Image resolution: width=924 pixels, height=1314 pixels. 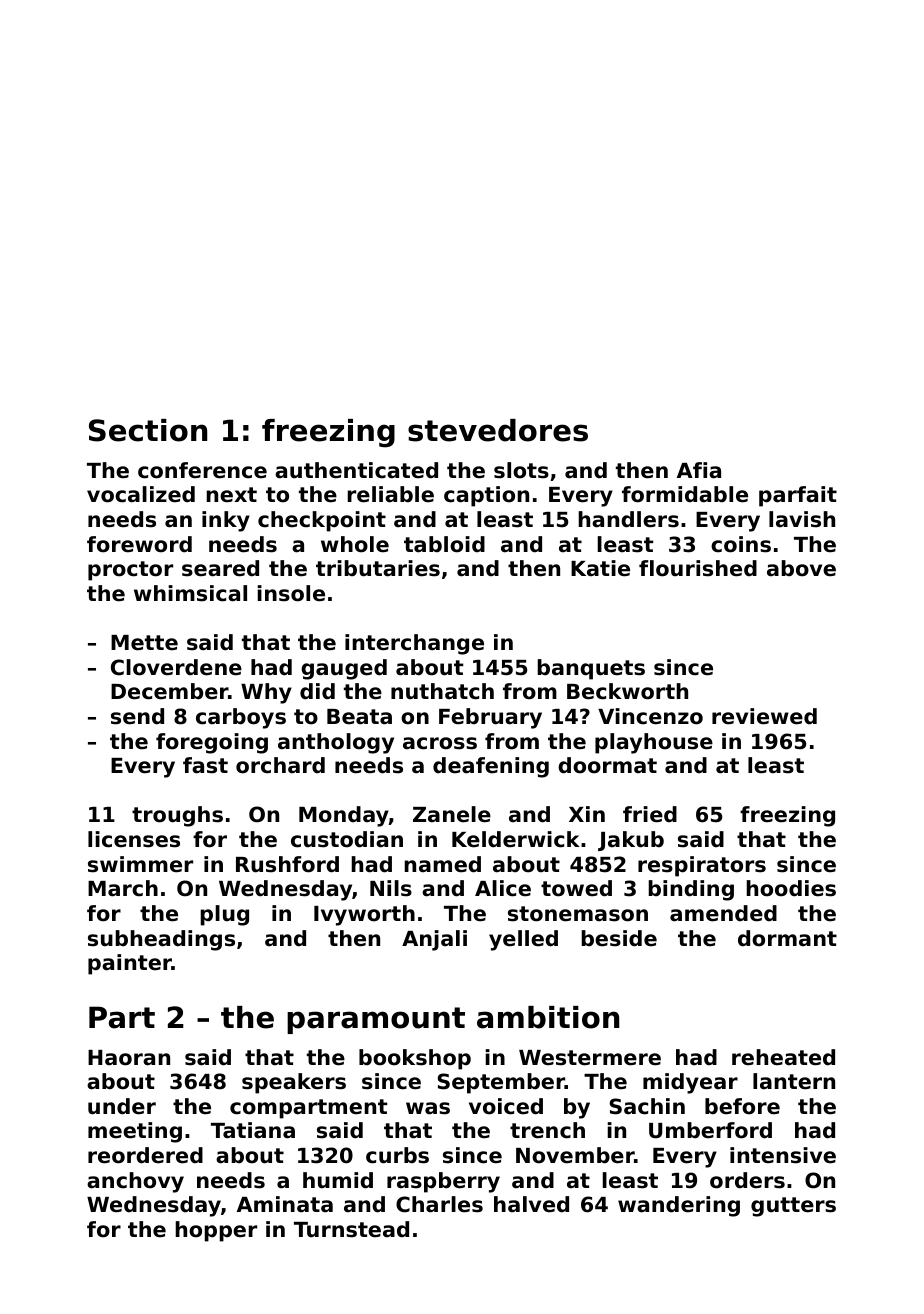 I want to click on reordered, so click(x=145, y=1155).
